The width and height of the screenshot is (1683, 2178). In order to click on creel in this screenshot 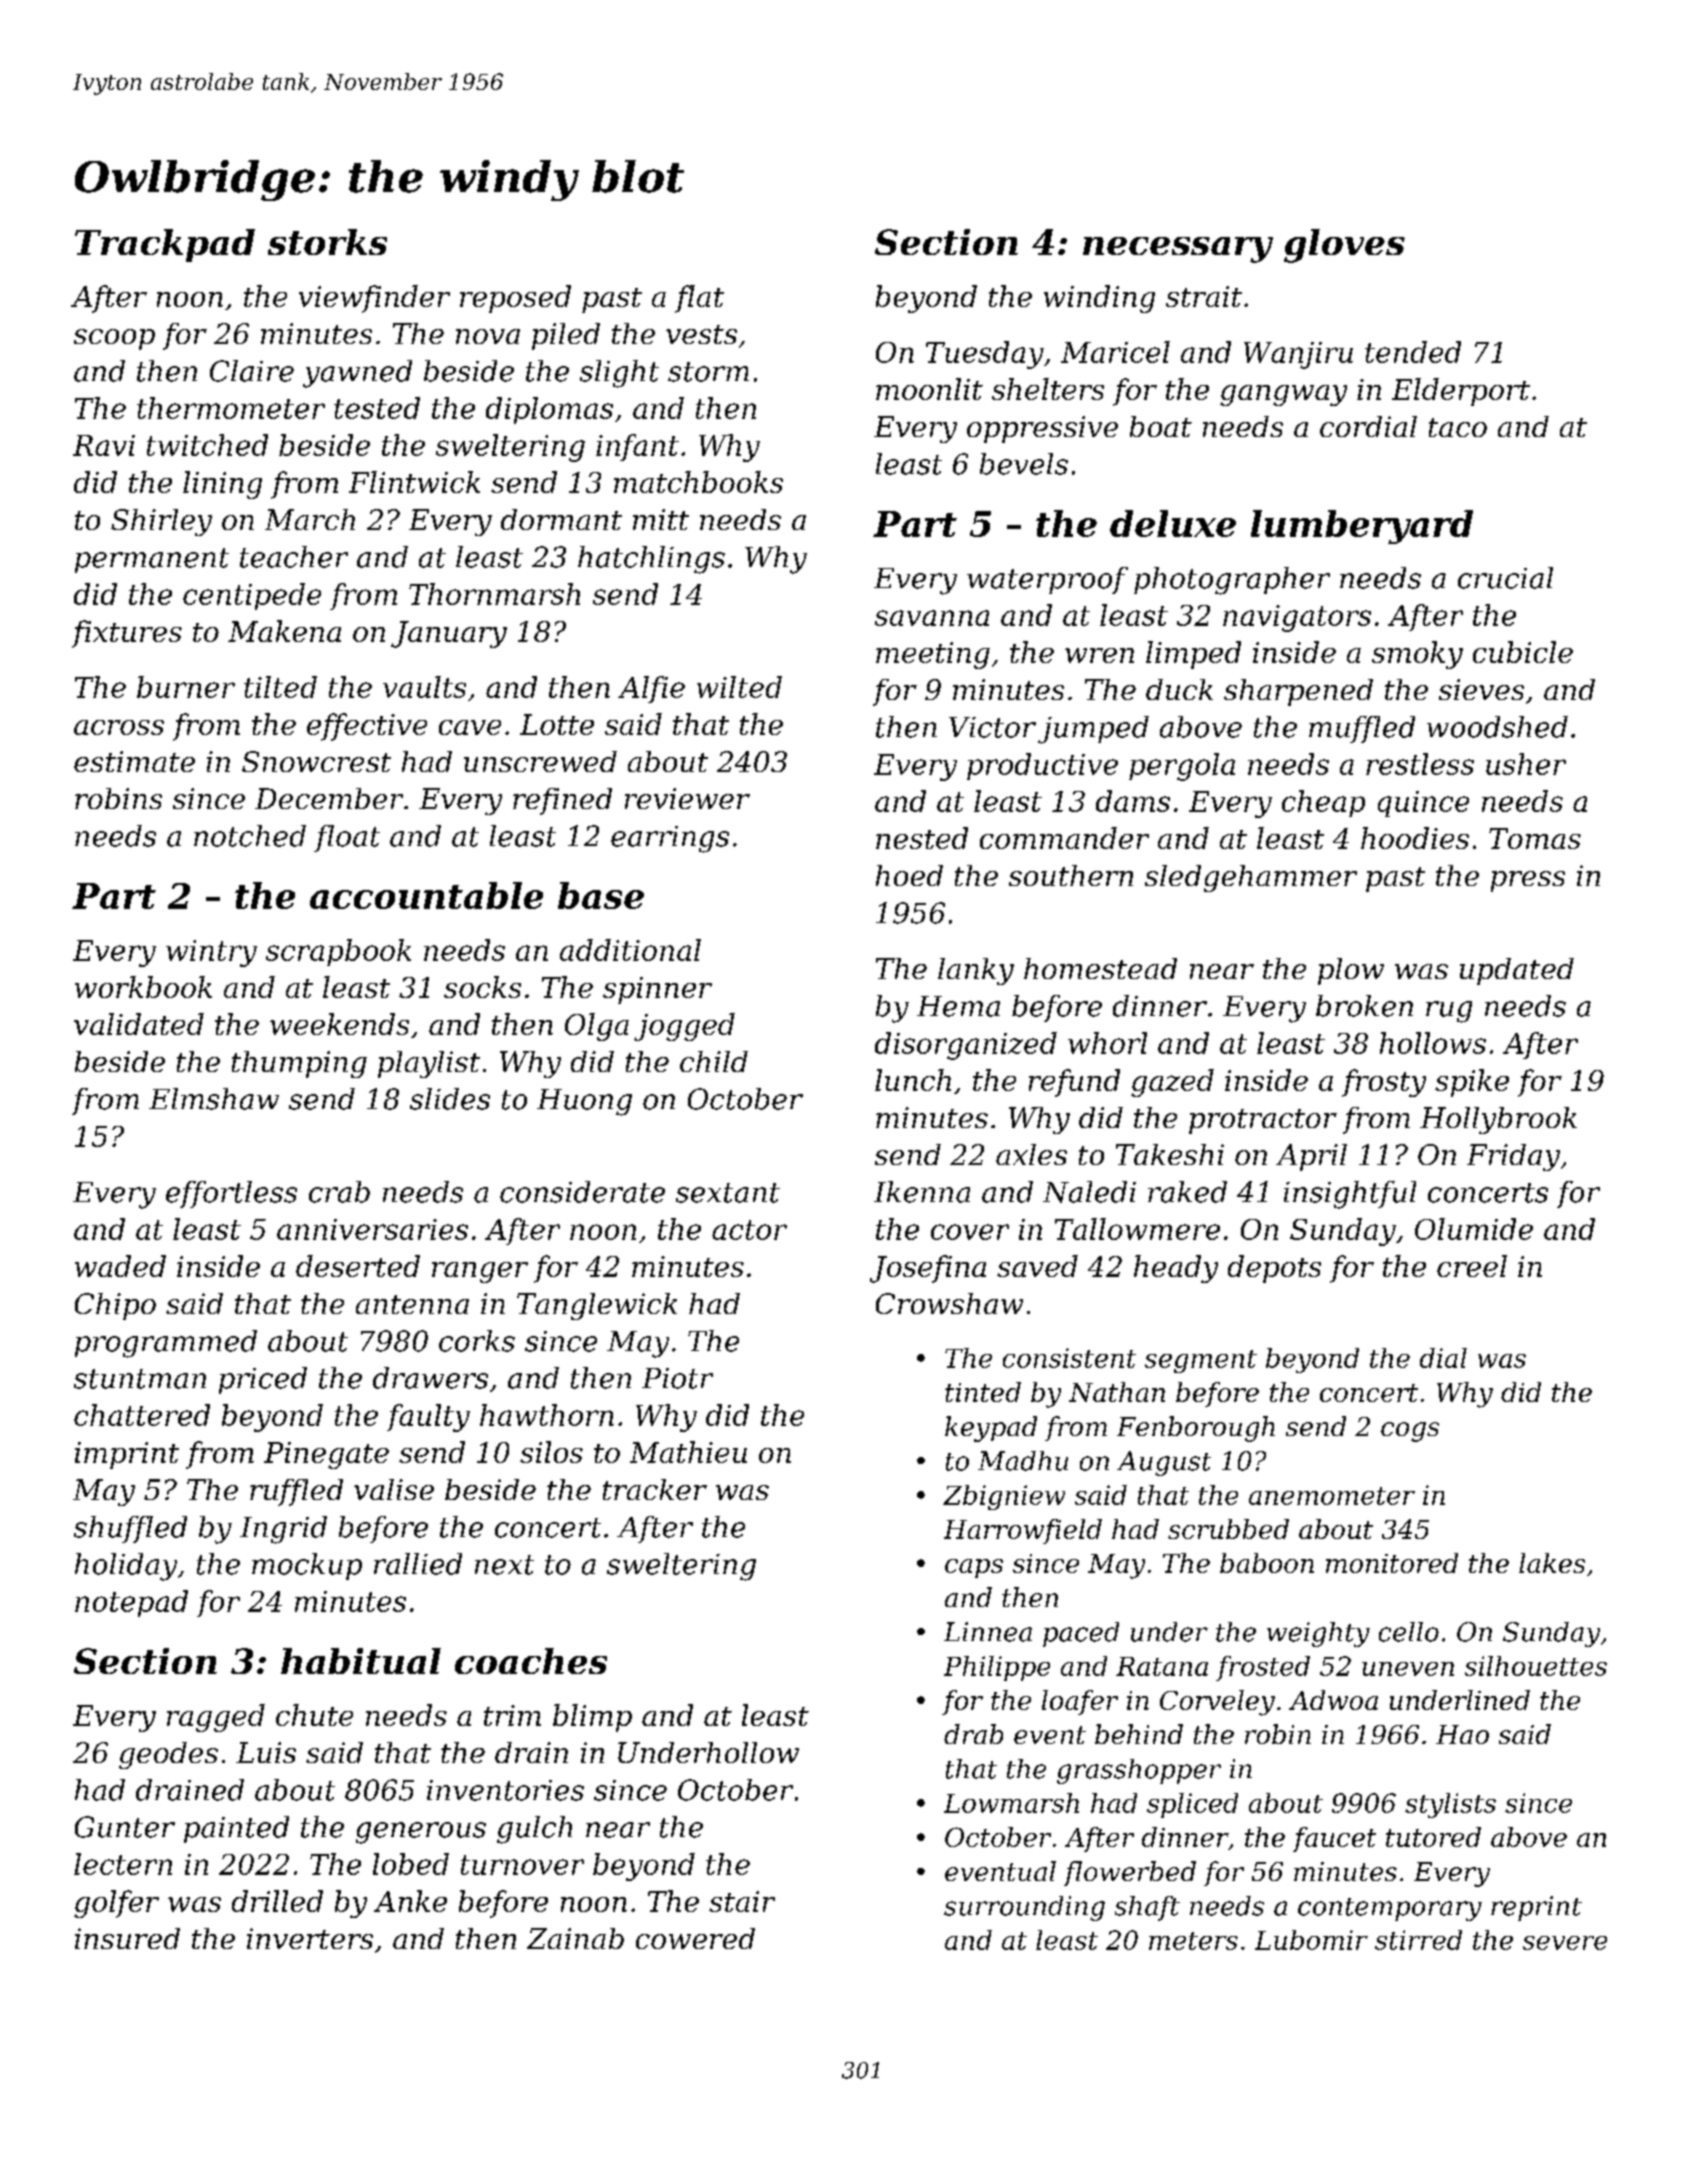, I will do `click(1472, 1266)`.
